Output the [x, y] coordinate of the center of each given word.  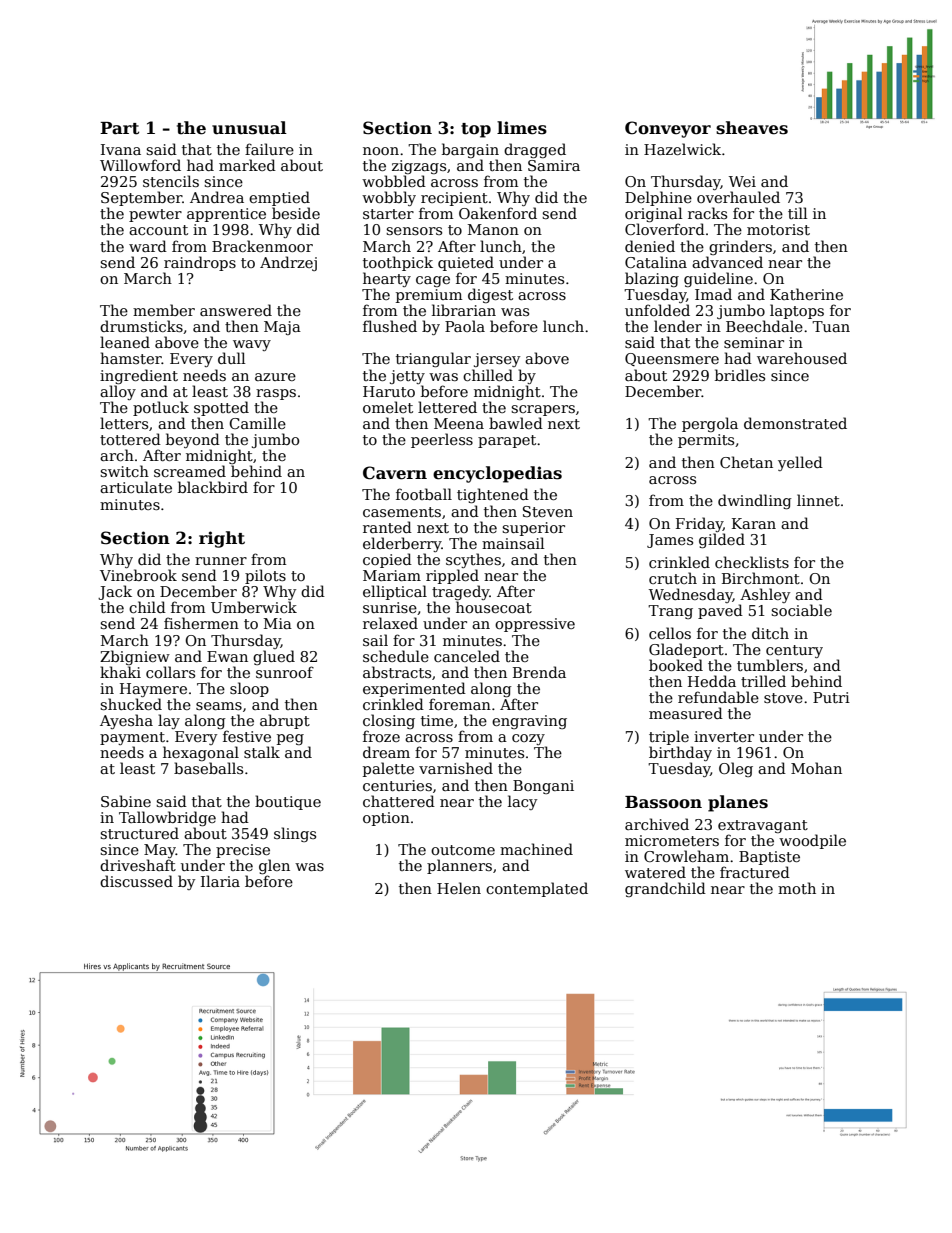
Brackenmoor [262, 246]
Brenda [539, 672]
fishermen [201, 623]
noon [381, 151]
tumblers [770, 665]
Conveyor [668, 129]
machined [536, 849]
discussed [136, 881]
